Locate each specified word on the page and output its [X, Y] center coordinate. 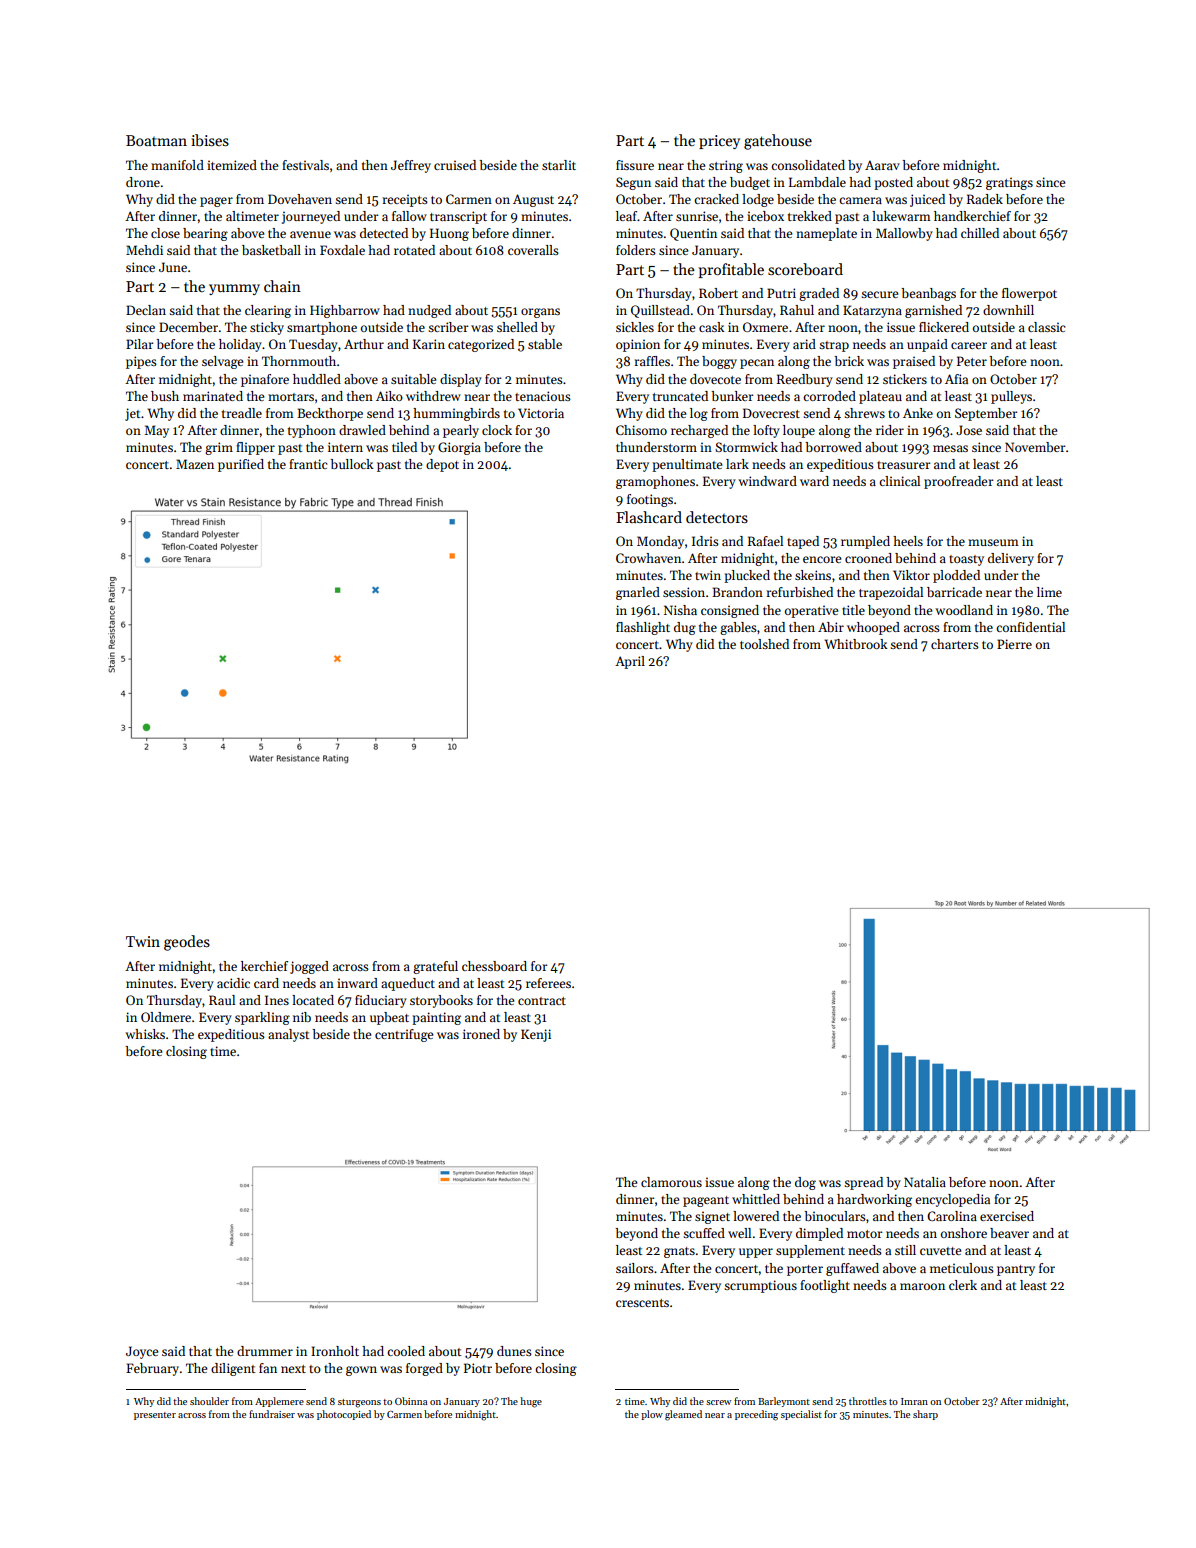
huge [531, 1402]
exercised [1007, 1216]
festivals [305, 165]
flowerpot [1029, 294]
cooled [406, 1351]
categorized [481, 345]
